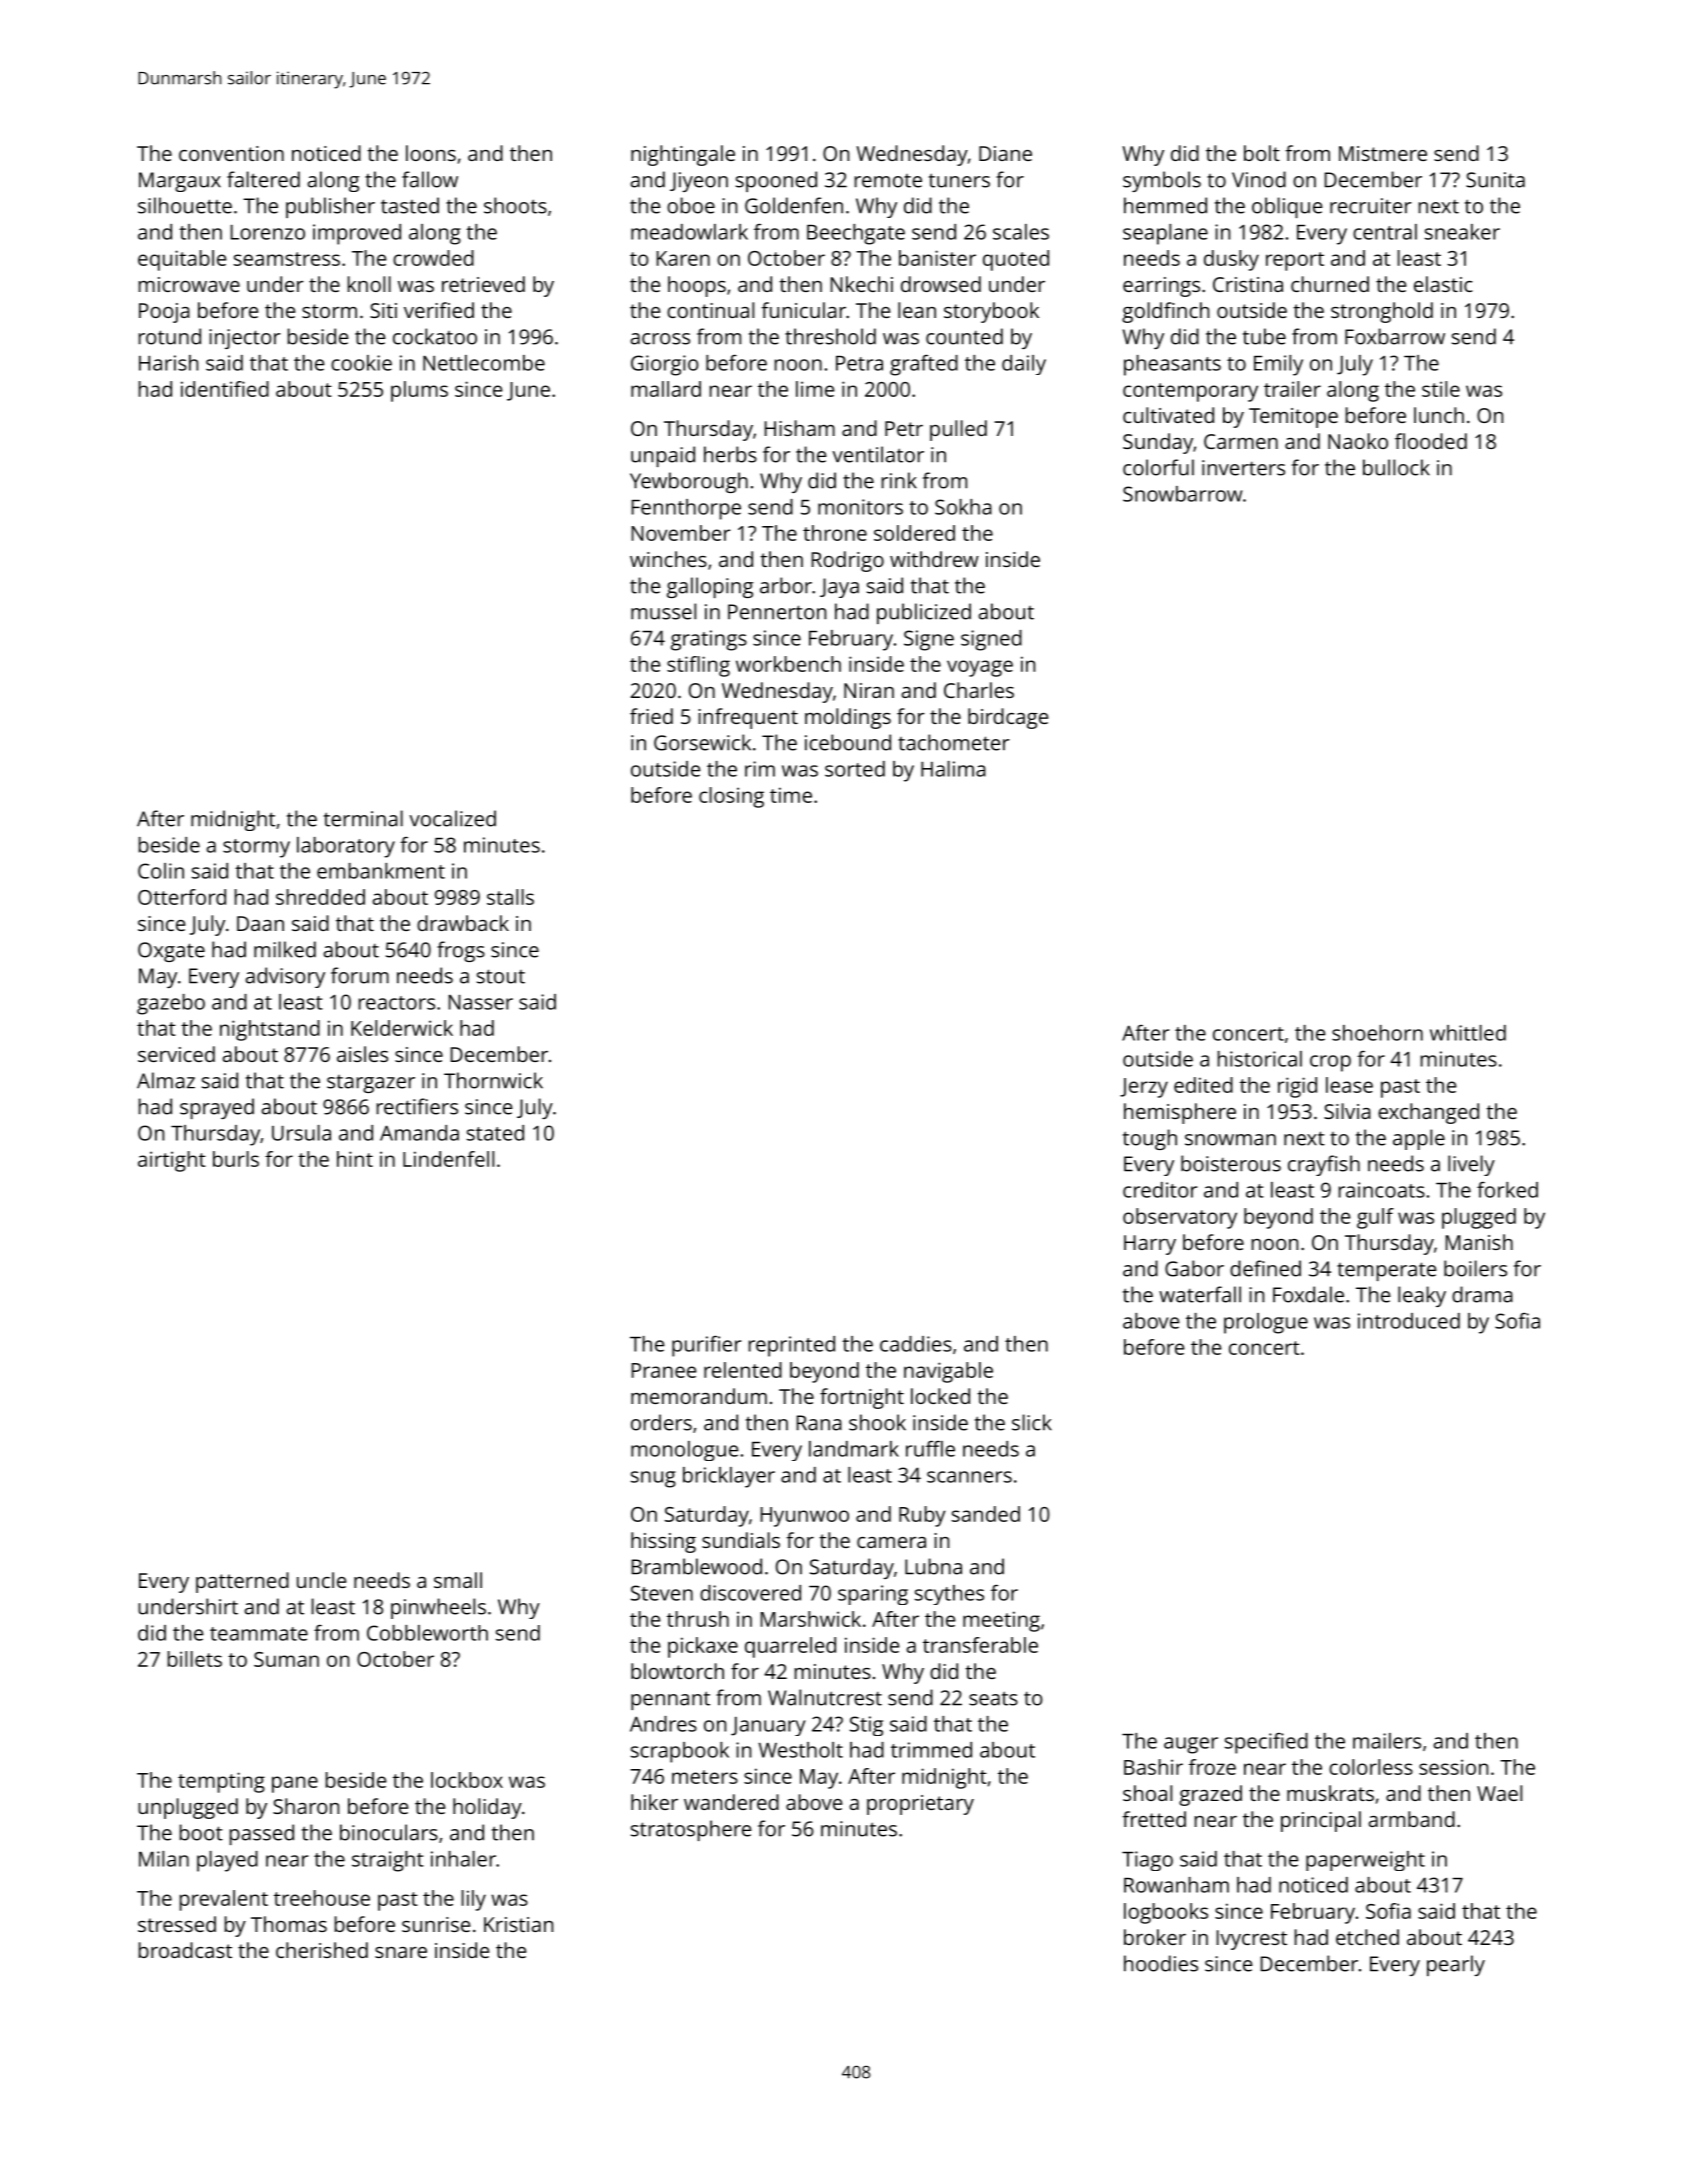 The image size is (1683, 2178). I want to click on hoodies, so click(1161, 1963).
